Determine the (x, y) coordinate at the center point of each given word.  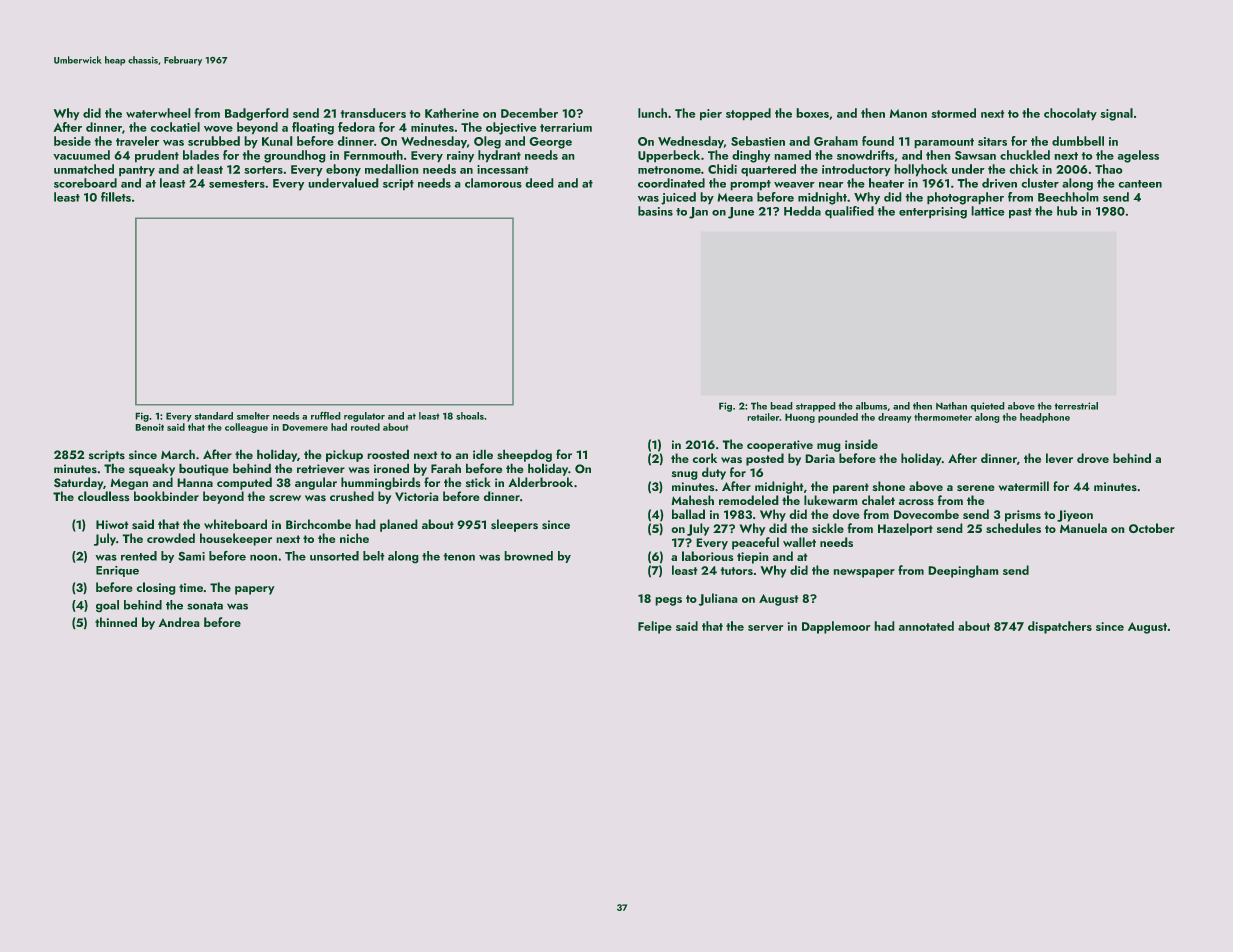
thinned (116, 622)
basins (655, 211)
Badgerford (257, 114)
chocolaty (1070, 114)
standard (214, 416)
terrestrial (1076, 406)
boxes (812, 113)
